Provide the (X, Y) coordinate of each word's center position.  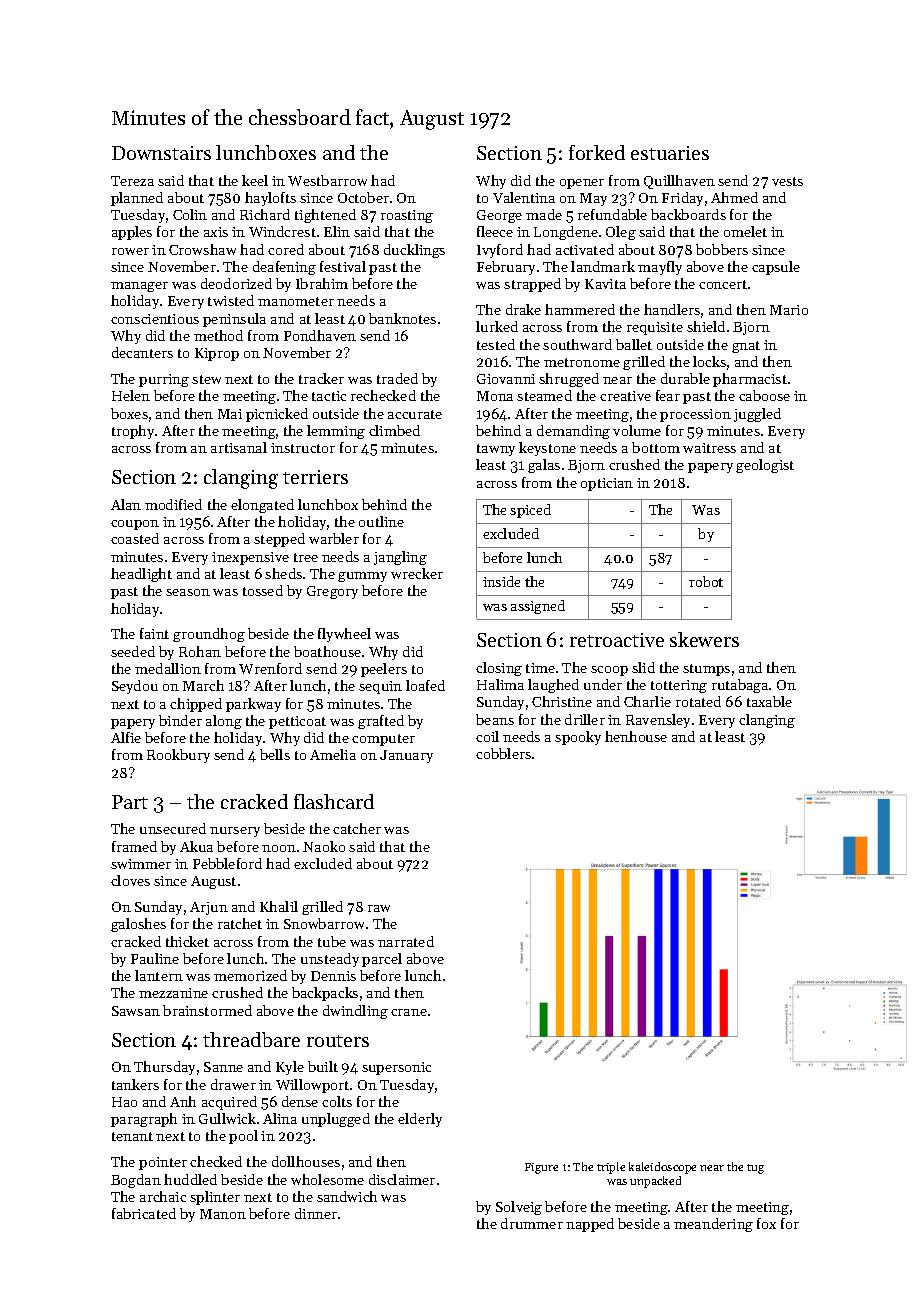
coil (487, 736)
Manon (223, 1214)
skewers (704, 639)
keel (255, 180)
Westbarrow (327, 180)
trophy (133, 432)
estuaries (670, 153)
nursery (235, 832)
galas (544, 466)
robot (706, 581)
